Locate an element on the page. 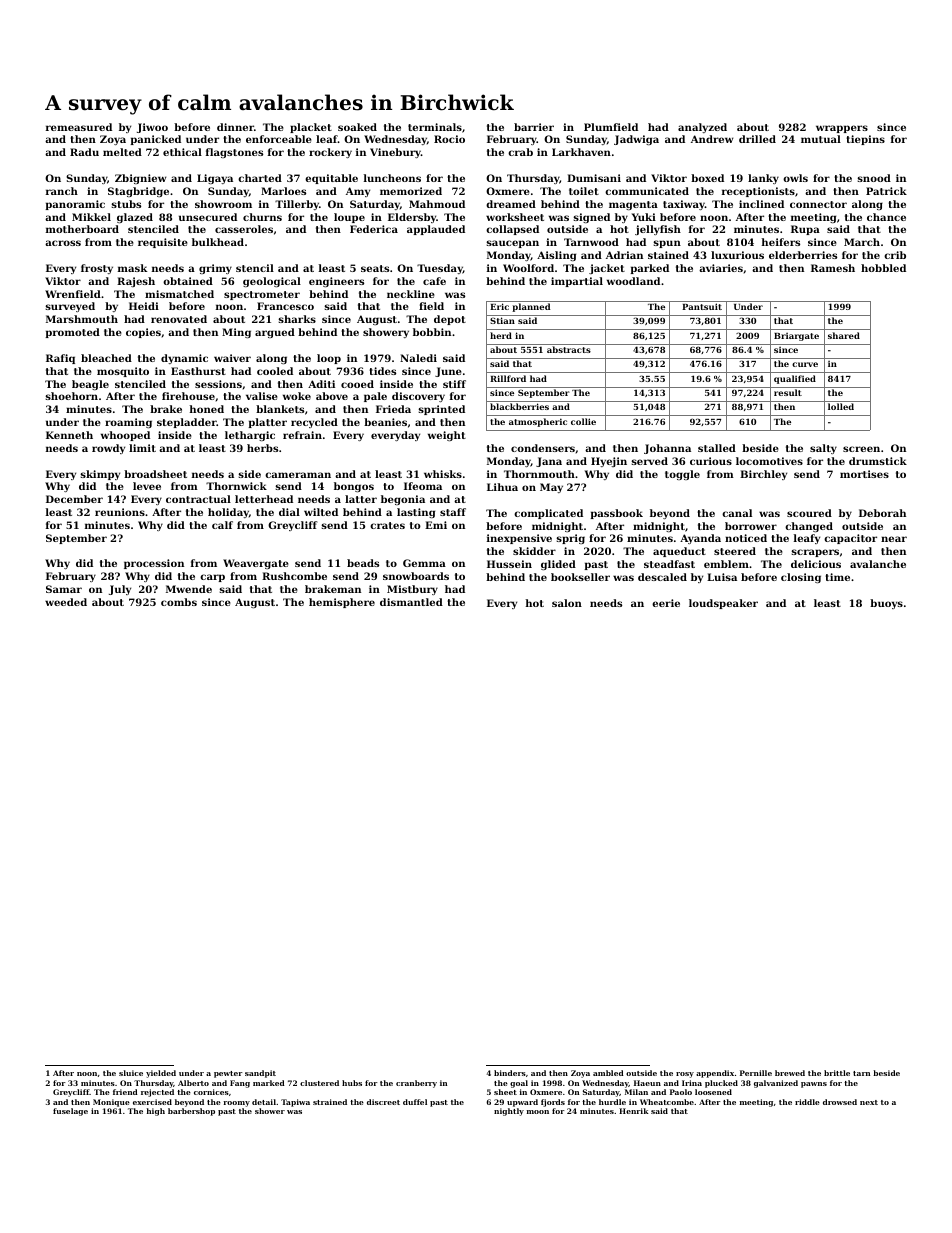 The width and height of the document is (952, 1233). wrappers is located at coordinates (842, 129).
